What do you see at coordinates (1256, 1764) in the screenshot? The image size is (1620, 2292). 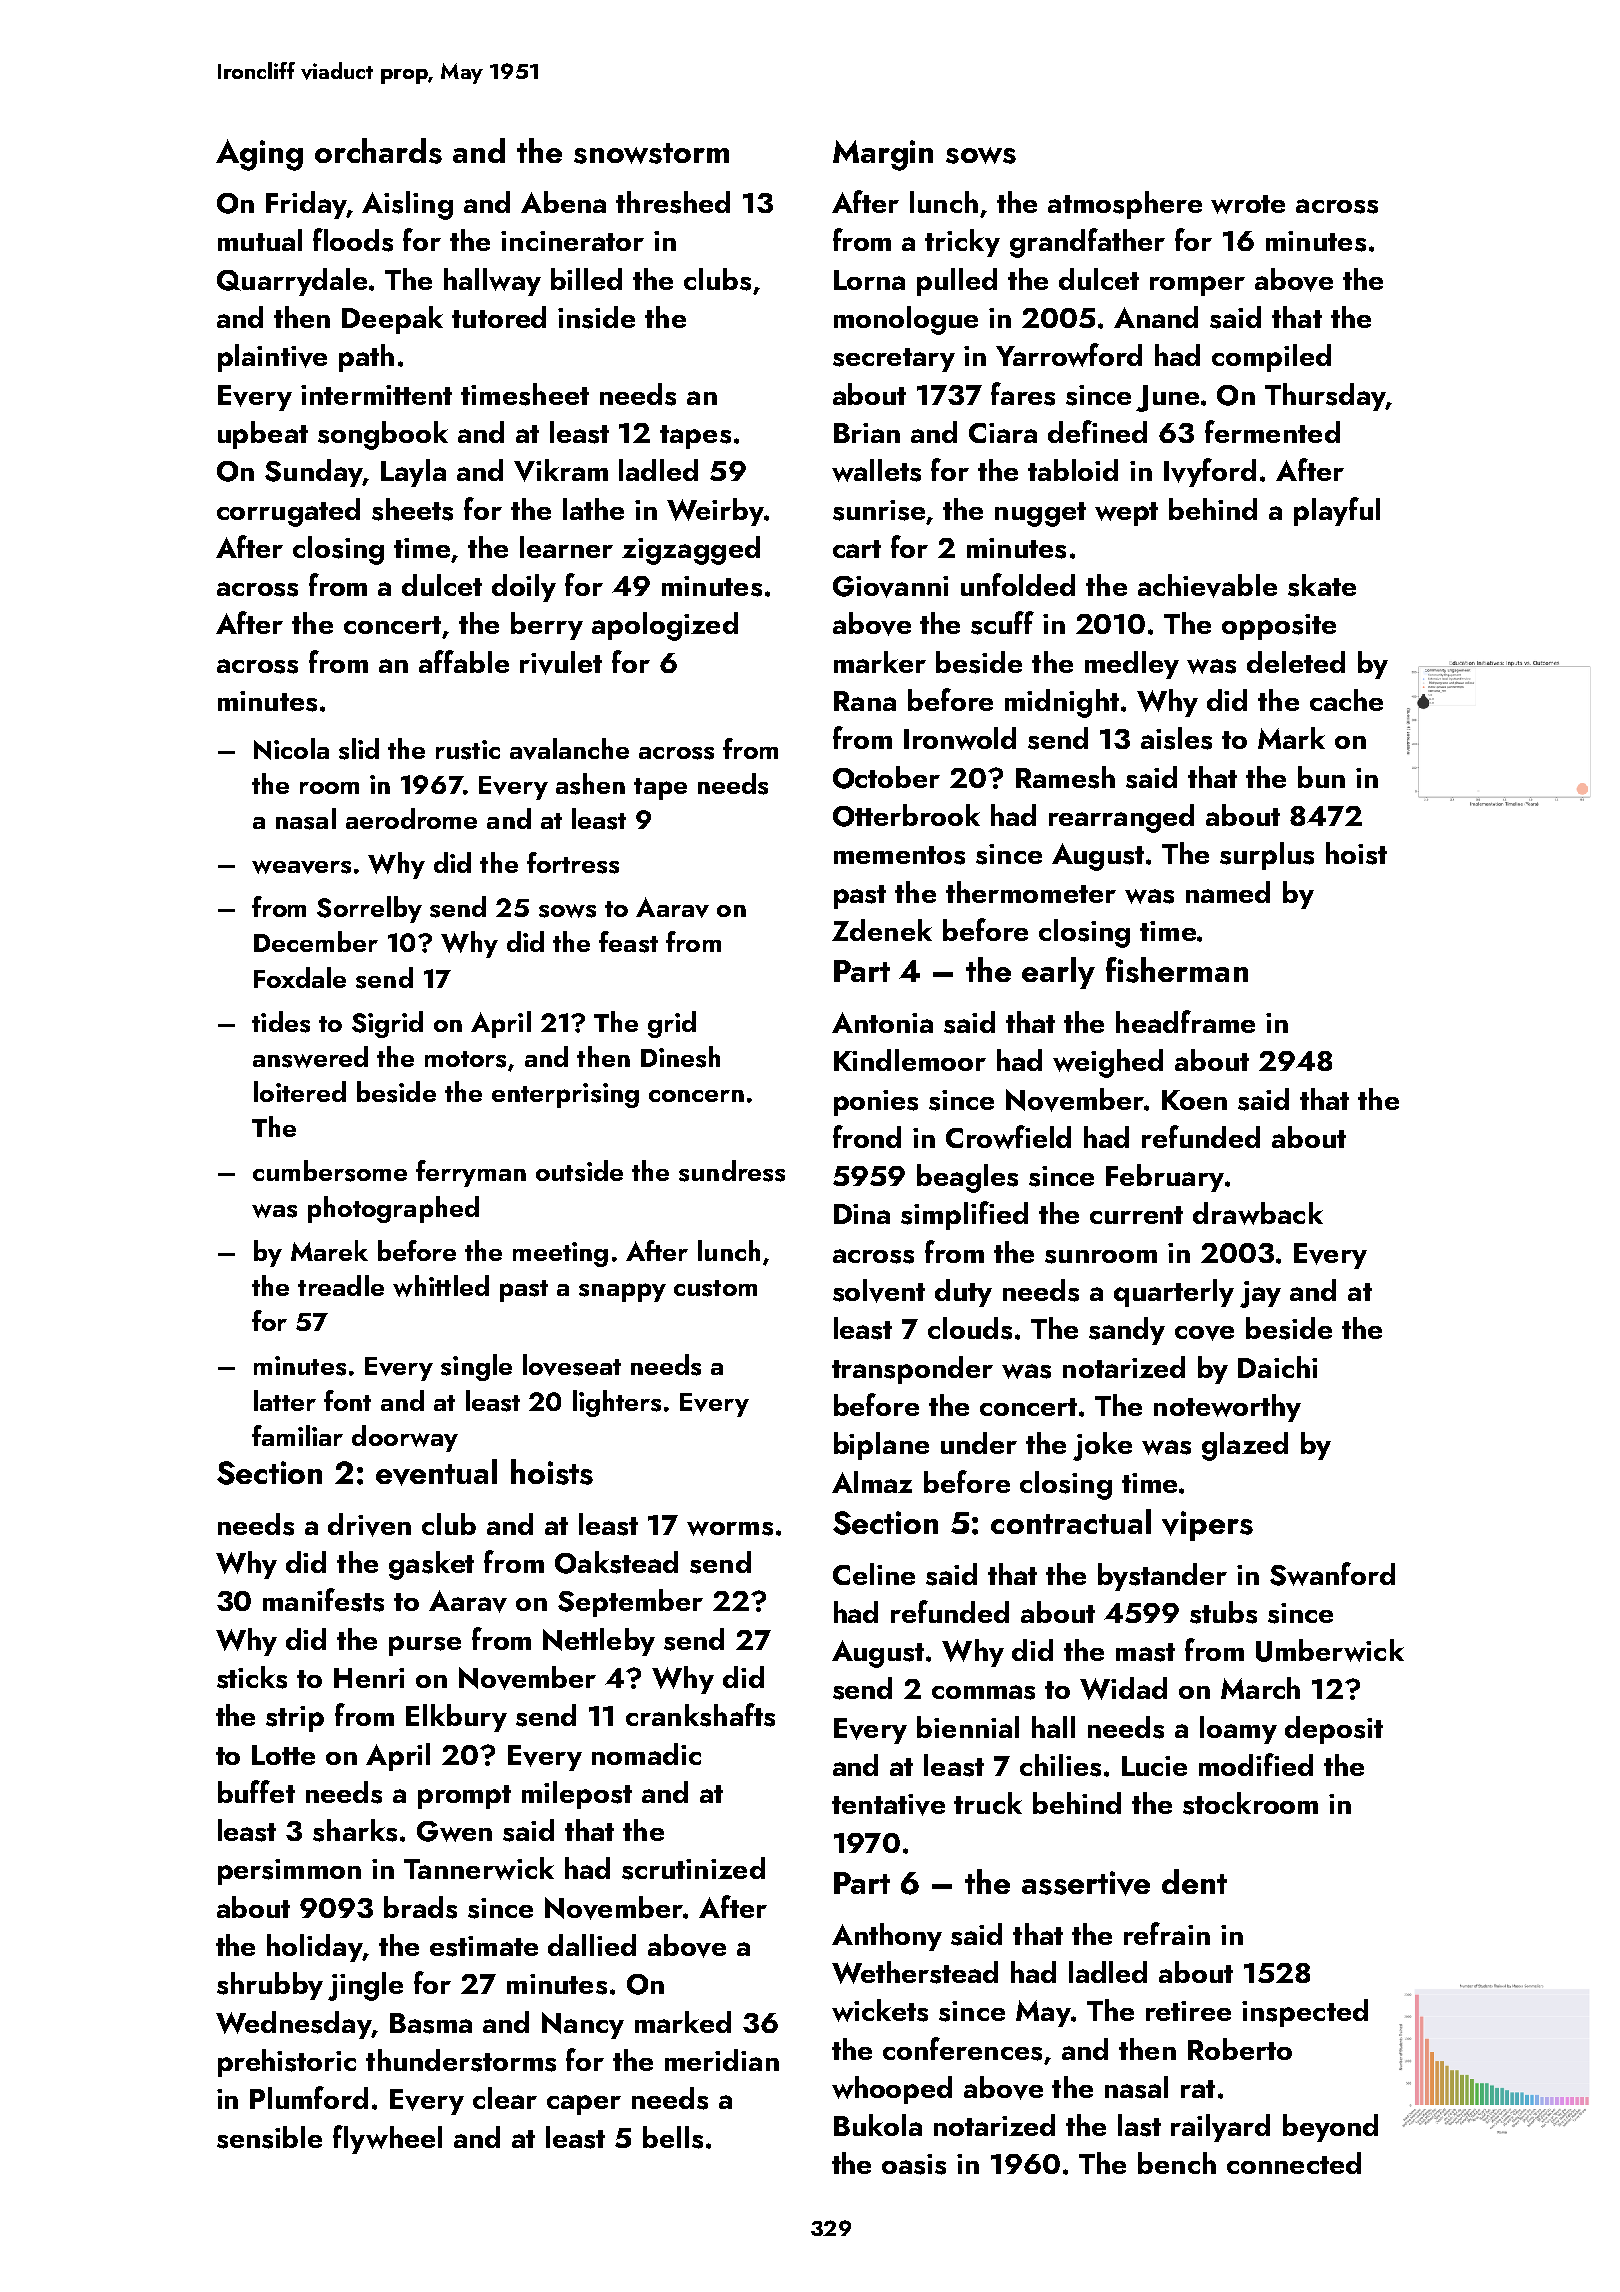 I see `modified` at bounding box center [1256, 1764].
